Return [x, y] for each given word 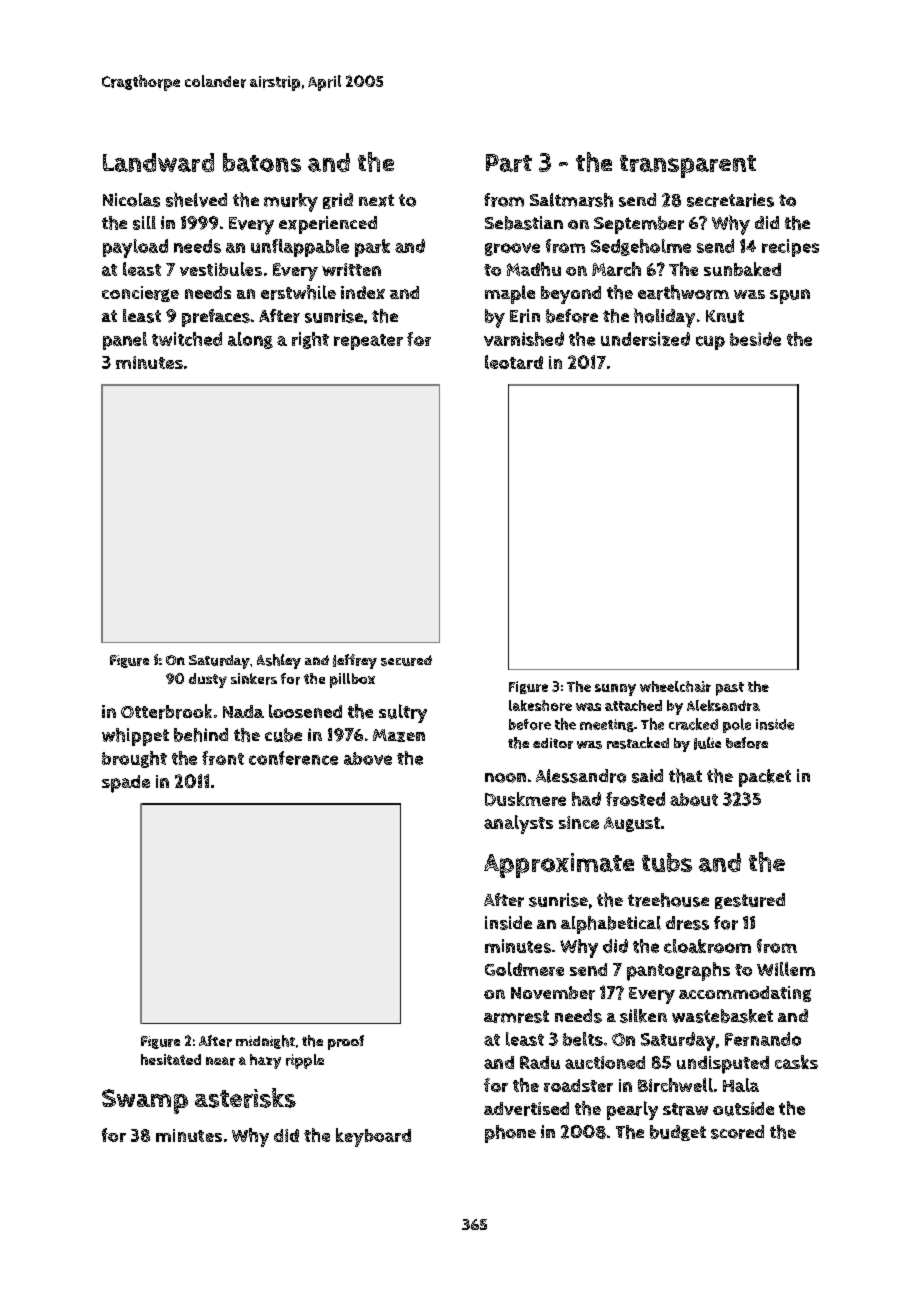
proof [346, 1042]
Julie [707, 743]
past [730, 689]
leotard [514, 362]
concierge [140, 294]
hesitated [171, 1059]
